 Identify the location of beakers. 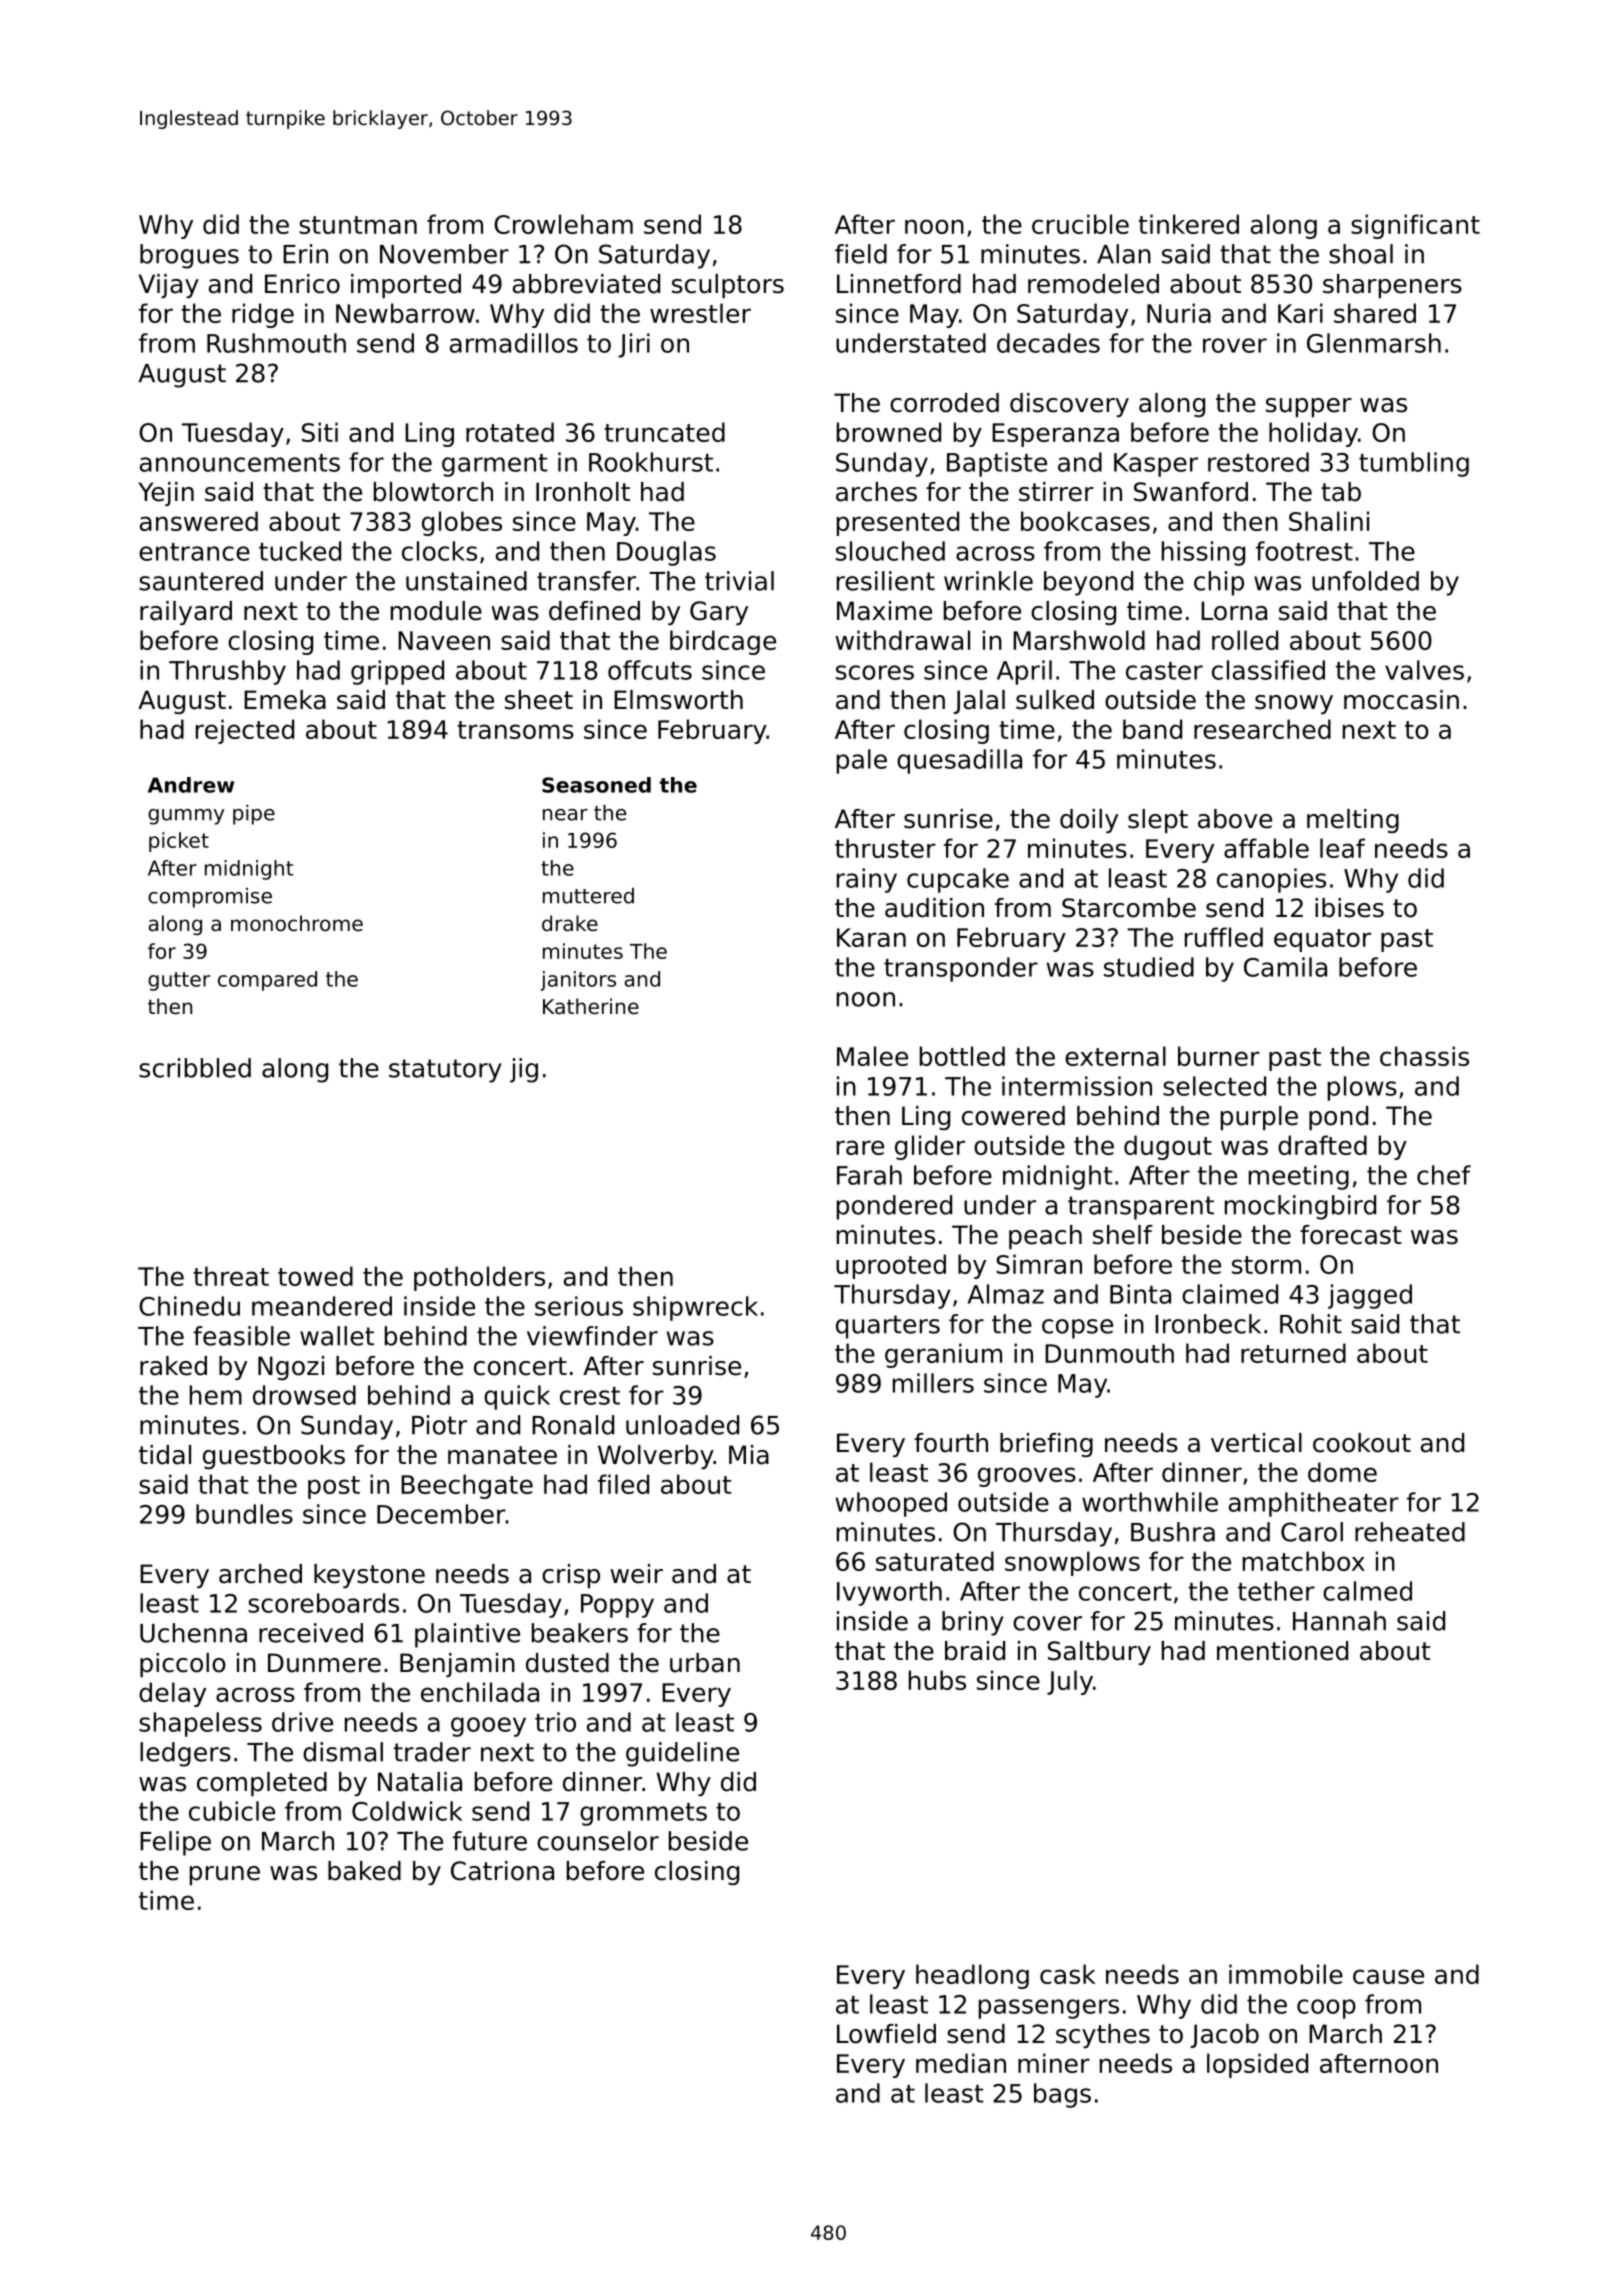
(580, 1633).
